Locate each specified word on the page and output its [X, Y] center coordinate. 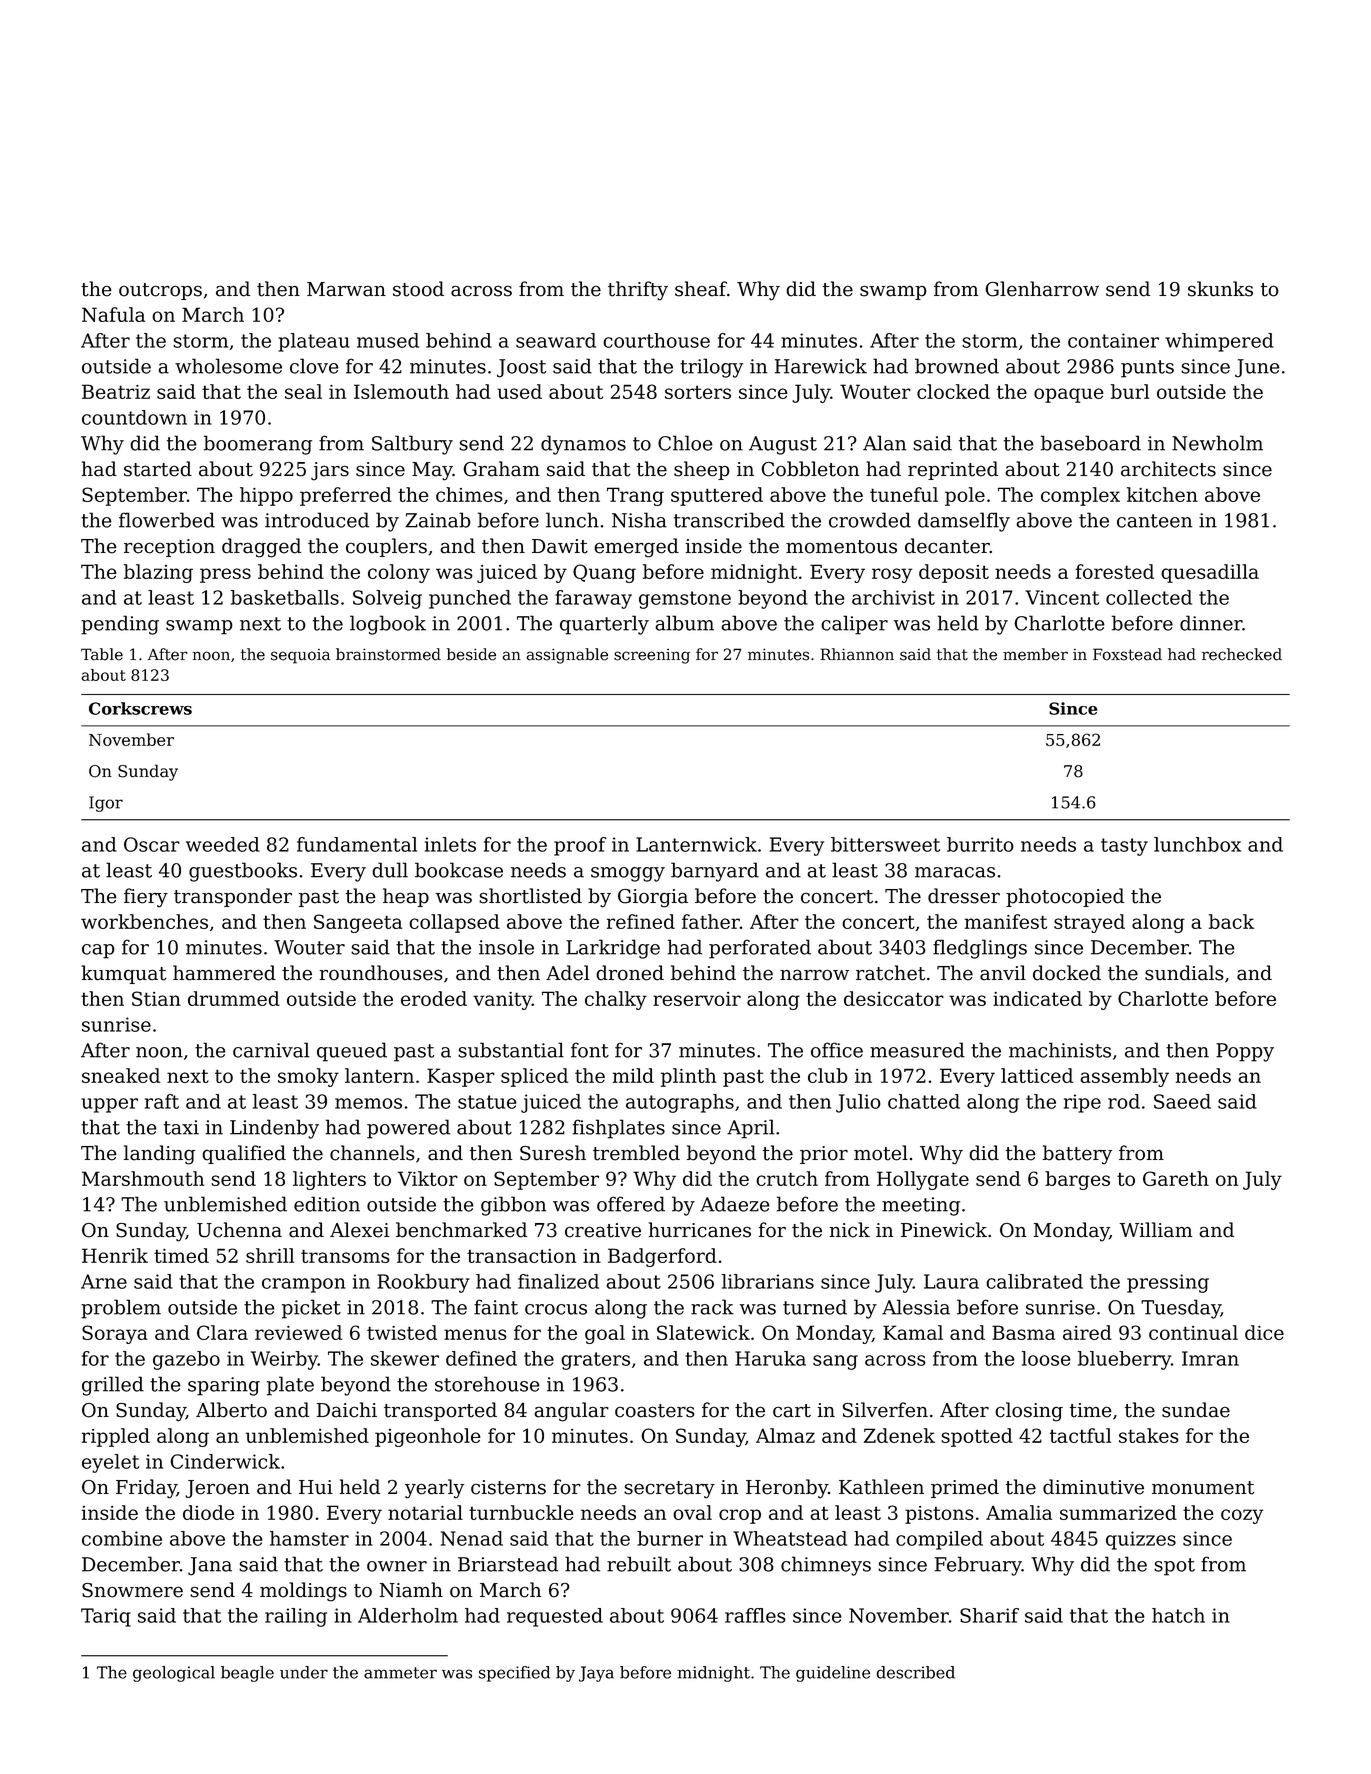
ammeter [400, 1673]
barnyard [715, 872]
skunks [1220, 289]
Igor [106, 804]
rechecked [1242, 654]
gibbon [513, 1206]
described [915, 1672]
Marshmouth [143, 1178]
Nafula [113, 314]
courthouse [656, 340]
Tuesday [1181, 1309]
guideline [833, 1674]
